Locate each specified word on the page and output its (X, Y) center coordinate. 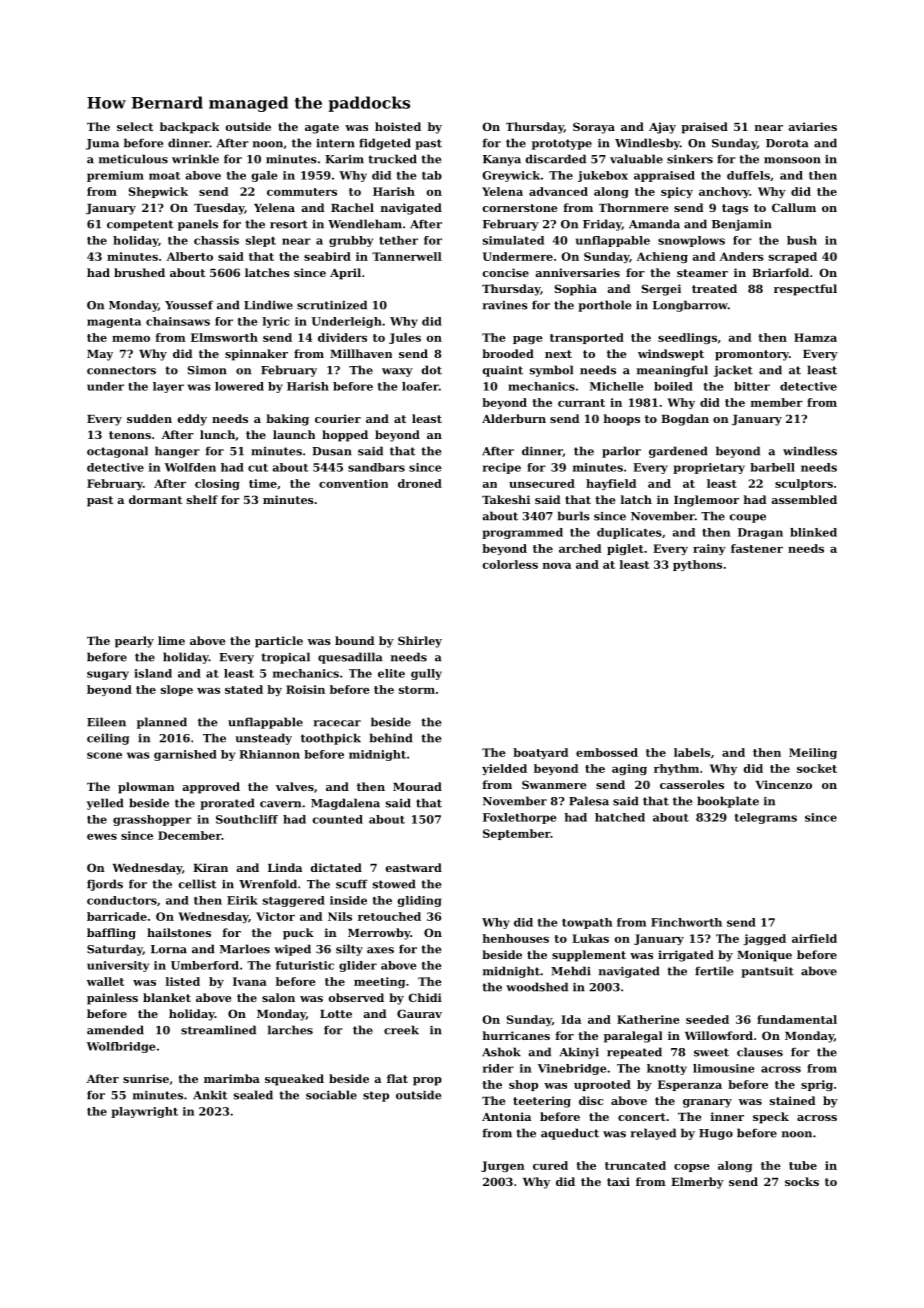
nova (557, 566)
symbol (551, 371)
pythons (697, 565)
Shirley (420, 642)
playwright (144, 1112)
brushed (139, 272)
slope (177, 690)
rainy (709, 549)
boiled (673, 386)
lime (171, 640)
